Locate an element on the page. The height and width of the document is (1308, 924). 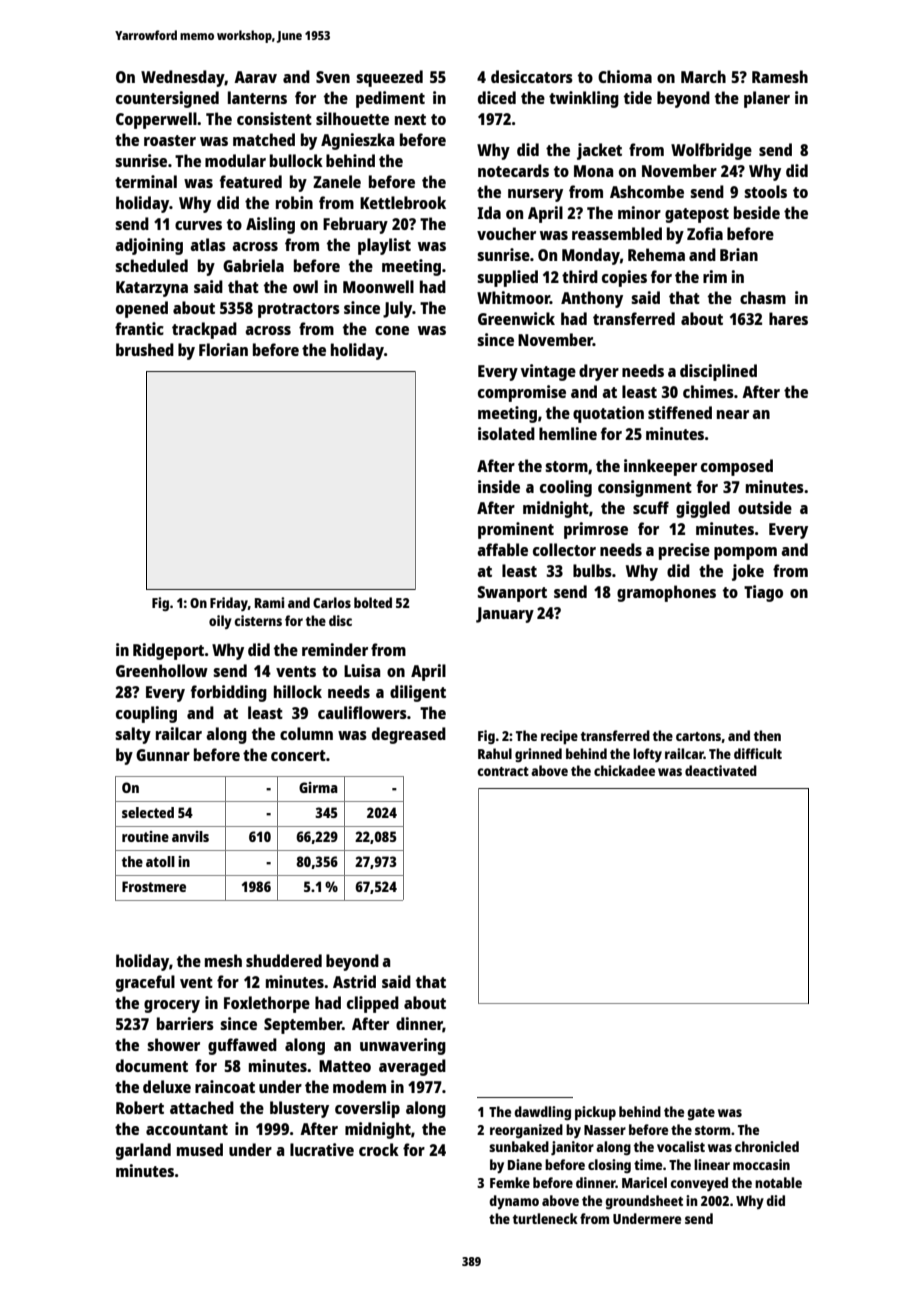
outside is located at coordinates (765, 507).
